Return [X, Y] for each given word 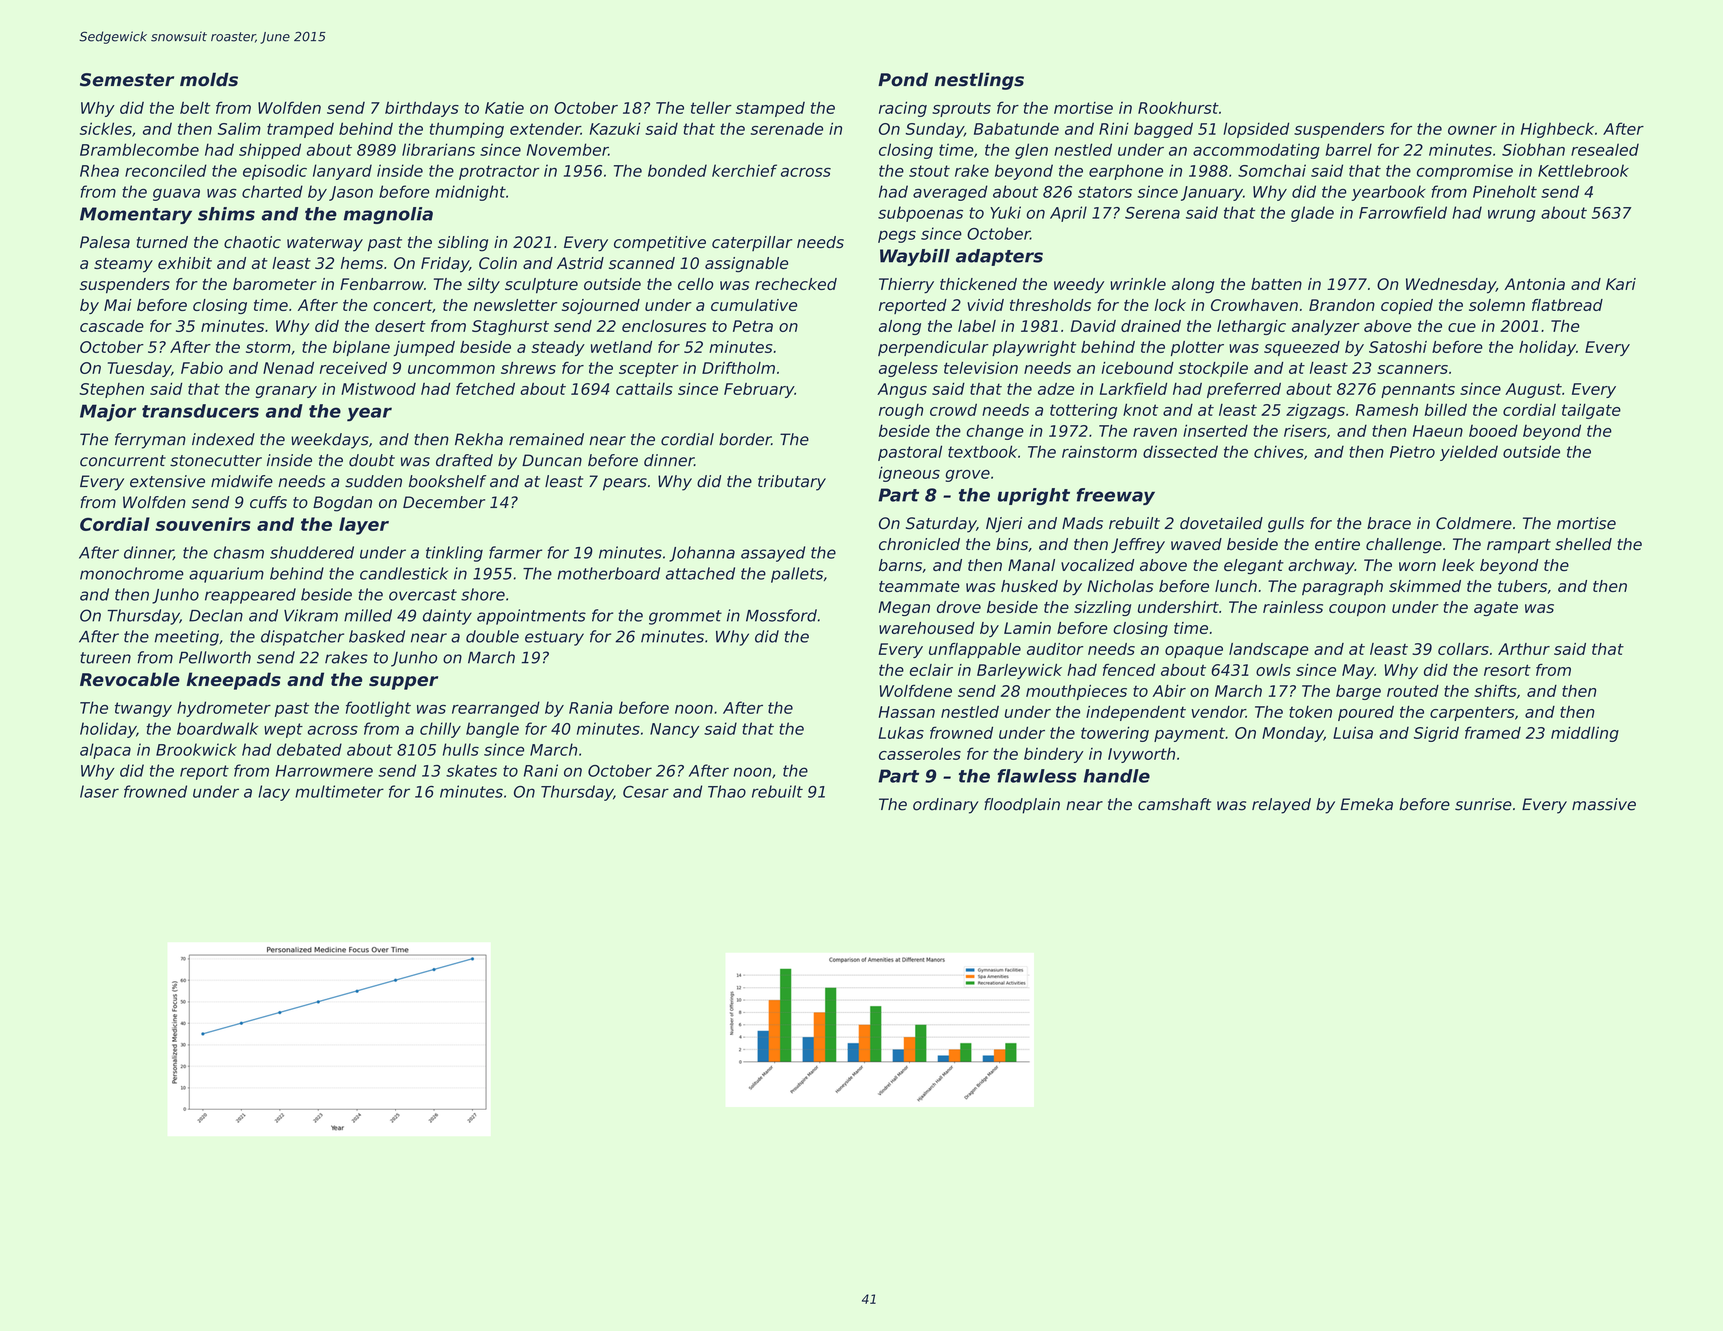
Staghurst [510, 327]
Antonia [1534, 284]
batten [1276, 284]
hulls [461, 749]
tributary [792, 483]
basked [377, 636]
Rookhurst [1178, 107]
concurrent [123, 461]
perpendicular [933, 348]
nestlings [979, 81]
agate [1496, 609]
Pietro [1412, 451]
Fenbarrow [382, 284]
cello [695, 284]
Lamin [1027, 628]
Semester [127, 80]
